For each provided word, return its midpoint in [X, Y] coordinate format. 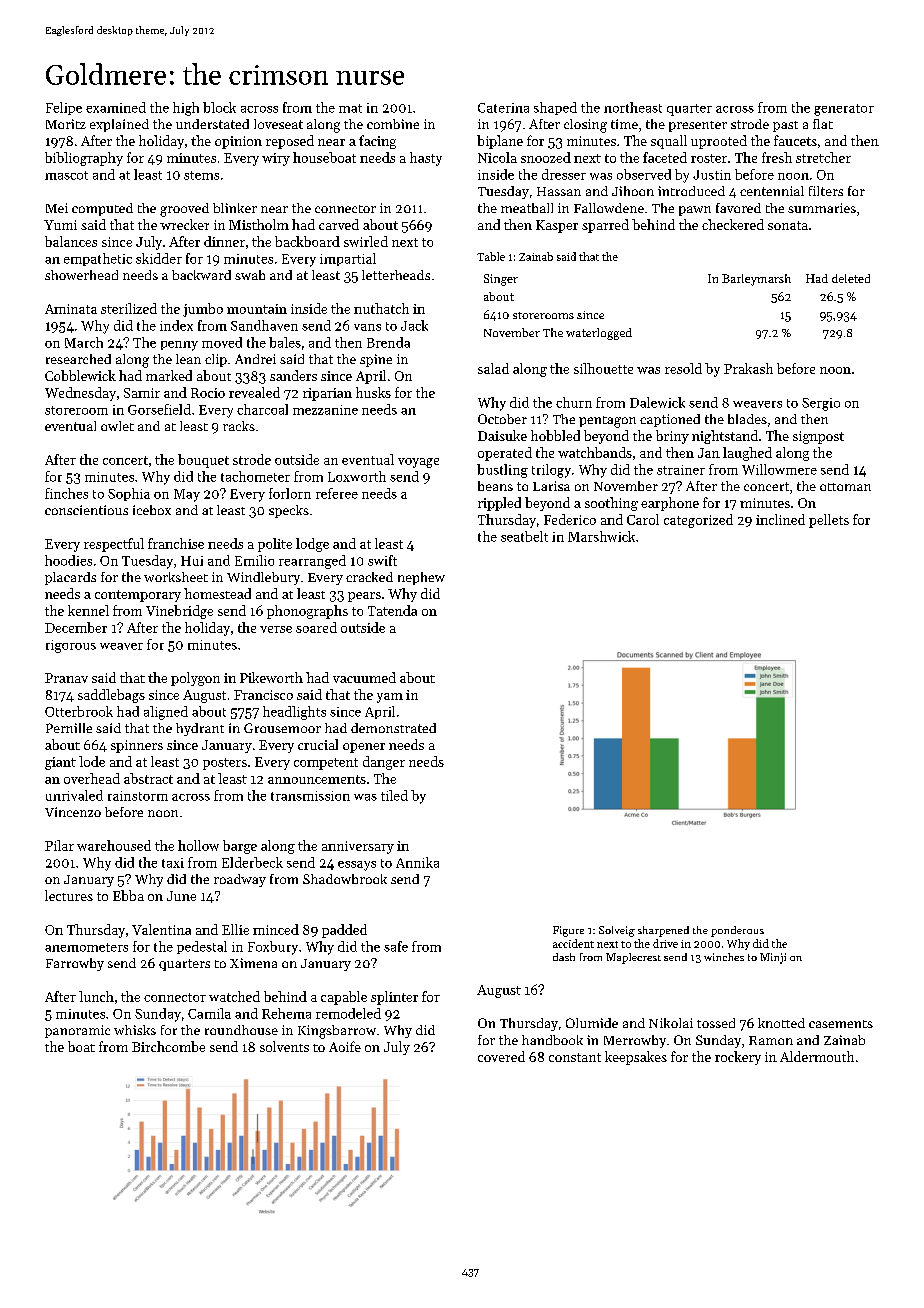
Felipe [64, 108]
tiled [394, 795]
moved [222, 342]
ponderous [737, 931]
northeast [633, 107]
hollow [198, 845]
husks [373, 392]
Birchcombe [168, 1046]
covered [501, 1056]
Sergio [821, 404]
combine [393, 124]
